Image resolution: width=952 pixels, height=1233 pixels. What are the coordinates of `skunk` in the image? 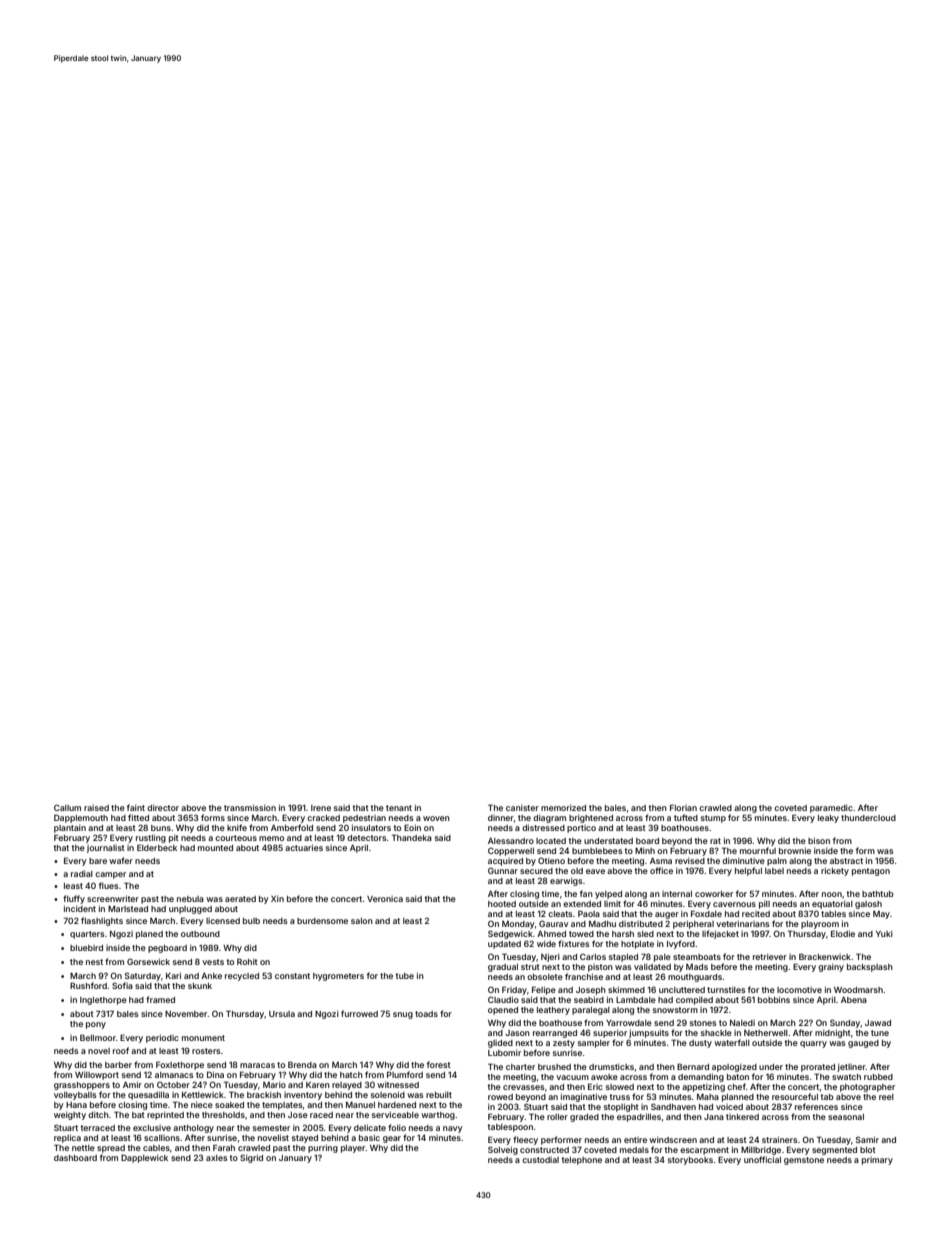 It's located at (200, 986).
